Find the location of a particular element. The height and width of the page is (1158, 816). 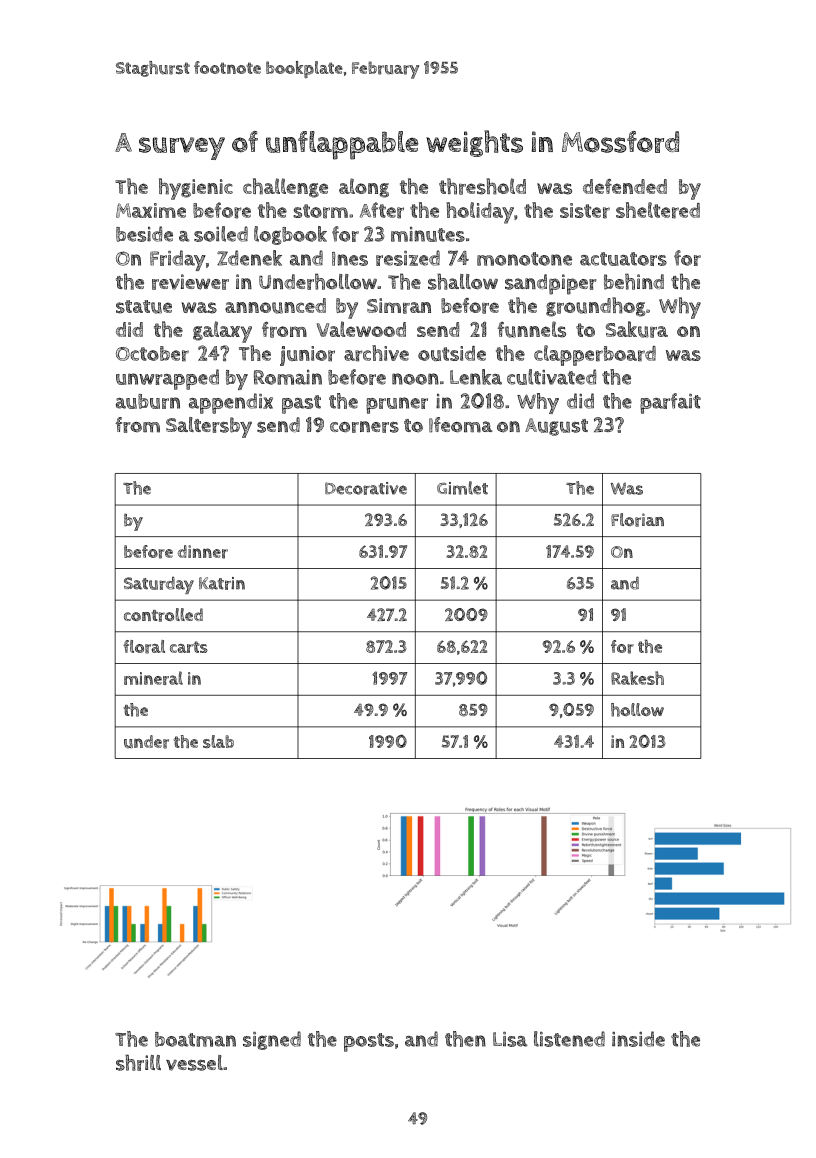

parfait is located at coordinates (670, 403).
